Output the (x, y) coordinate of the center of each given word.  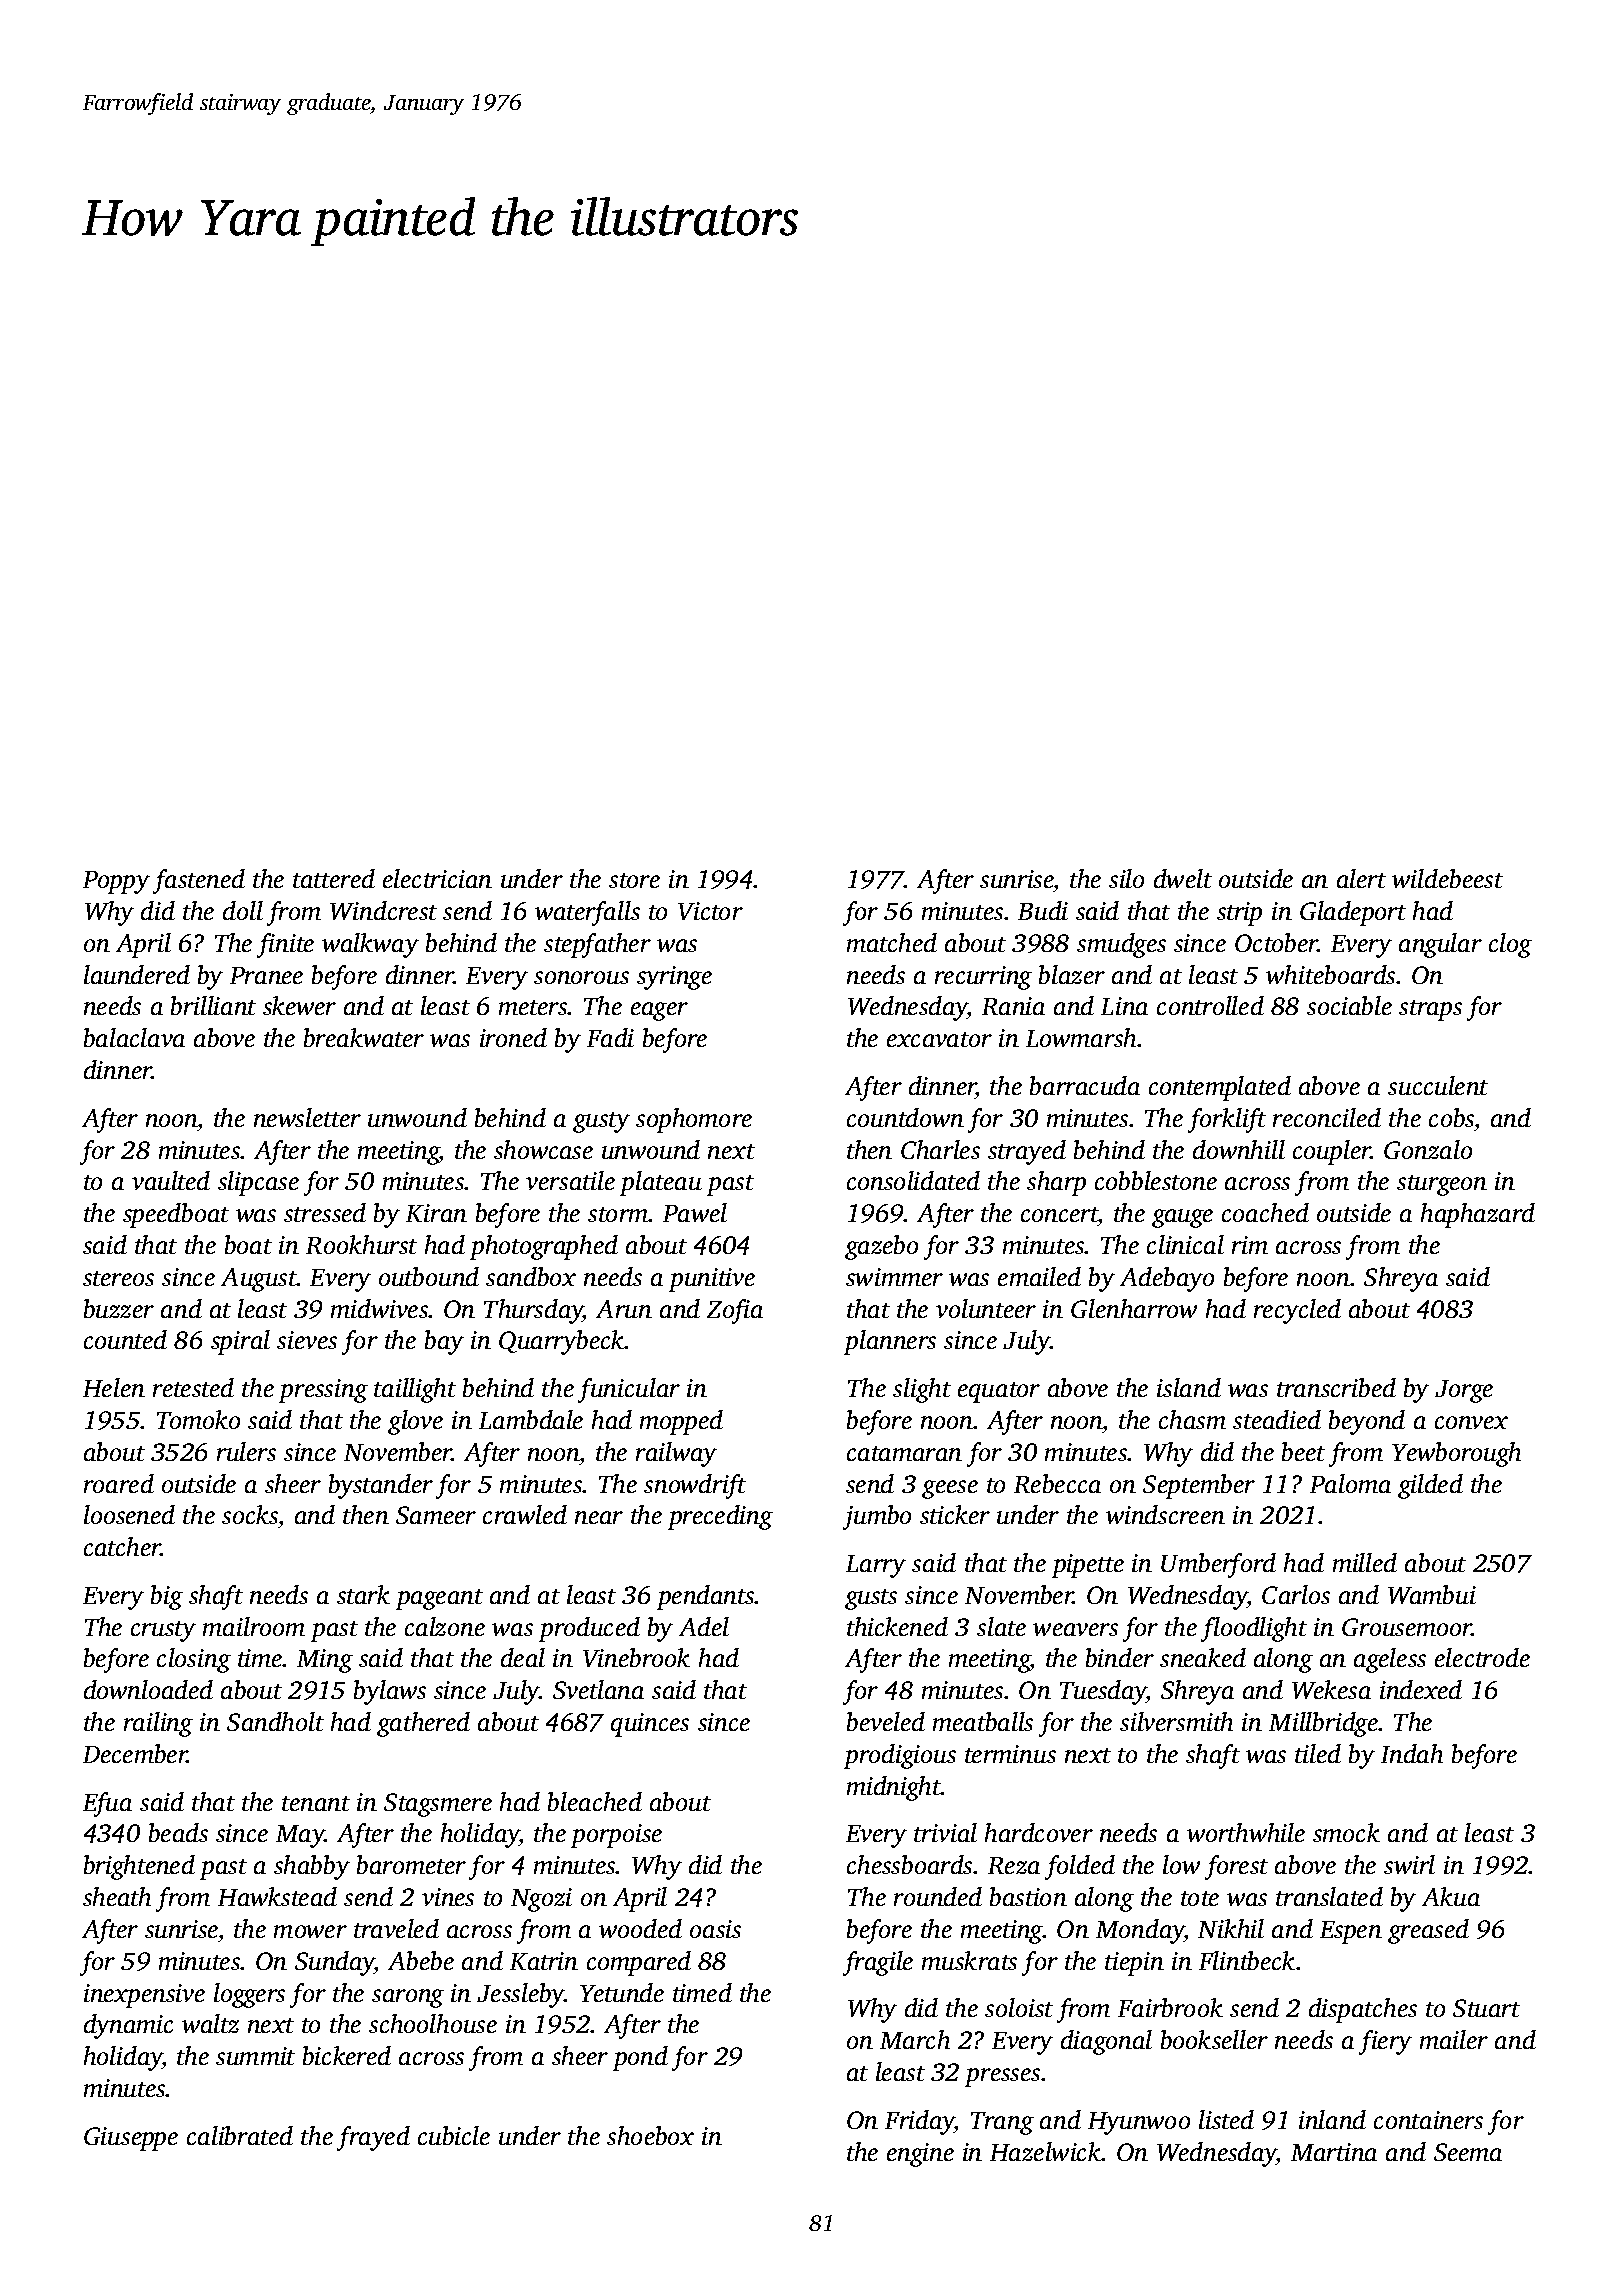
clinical (1185, 1244)
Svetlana (598, 1689)
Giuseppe (131, 2139)
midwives (380, 1308)
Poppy (116, 882)
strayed (1027, 1152)
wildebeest (1447, 878)
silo (1126, 878)
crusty (163, 1631)
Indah (1412, 1753)
